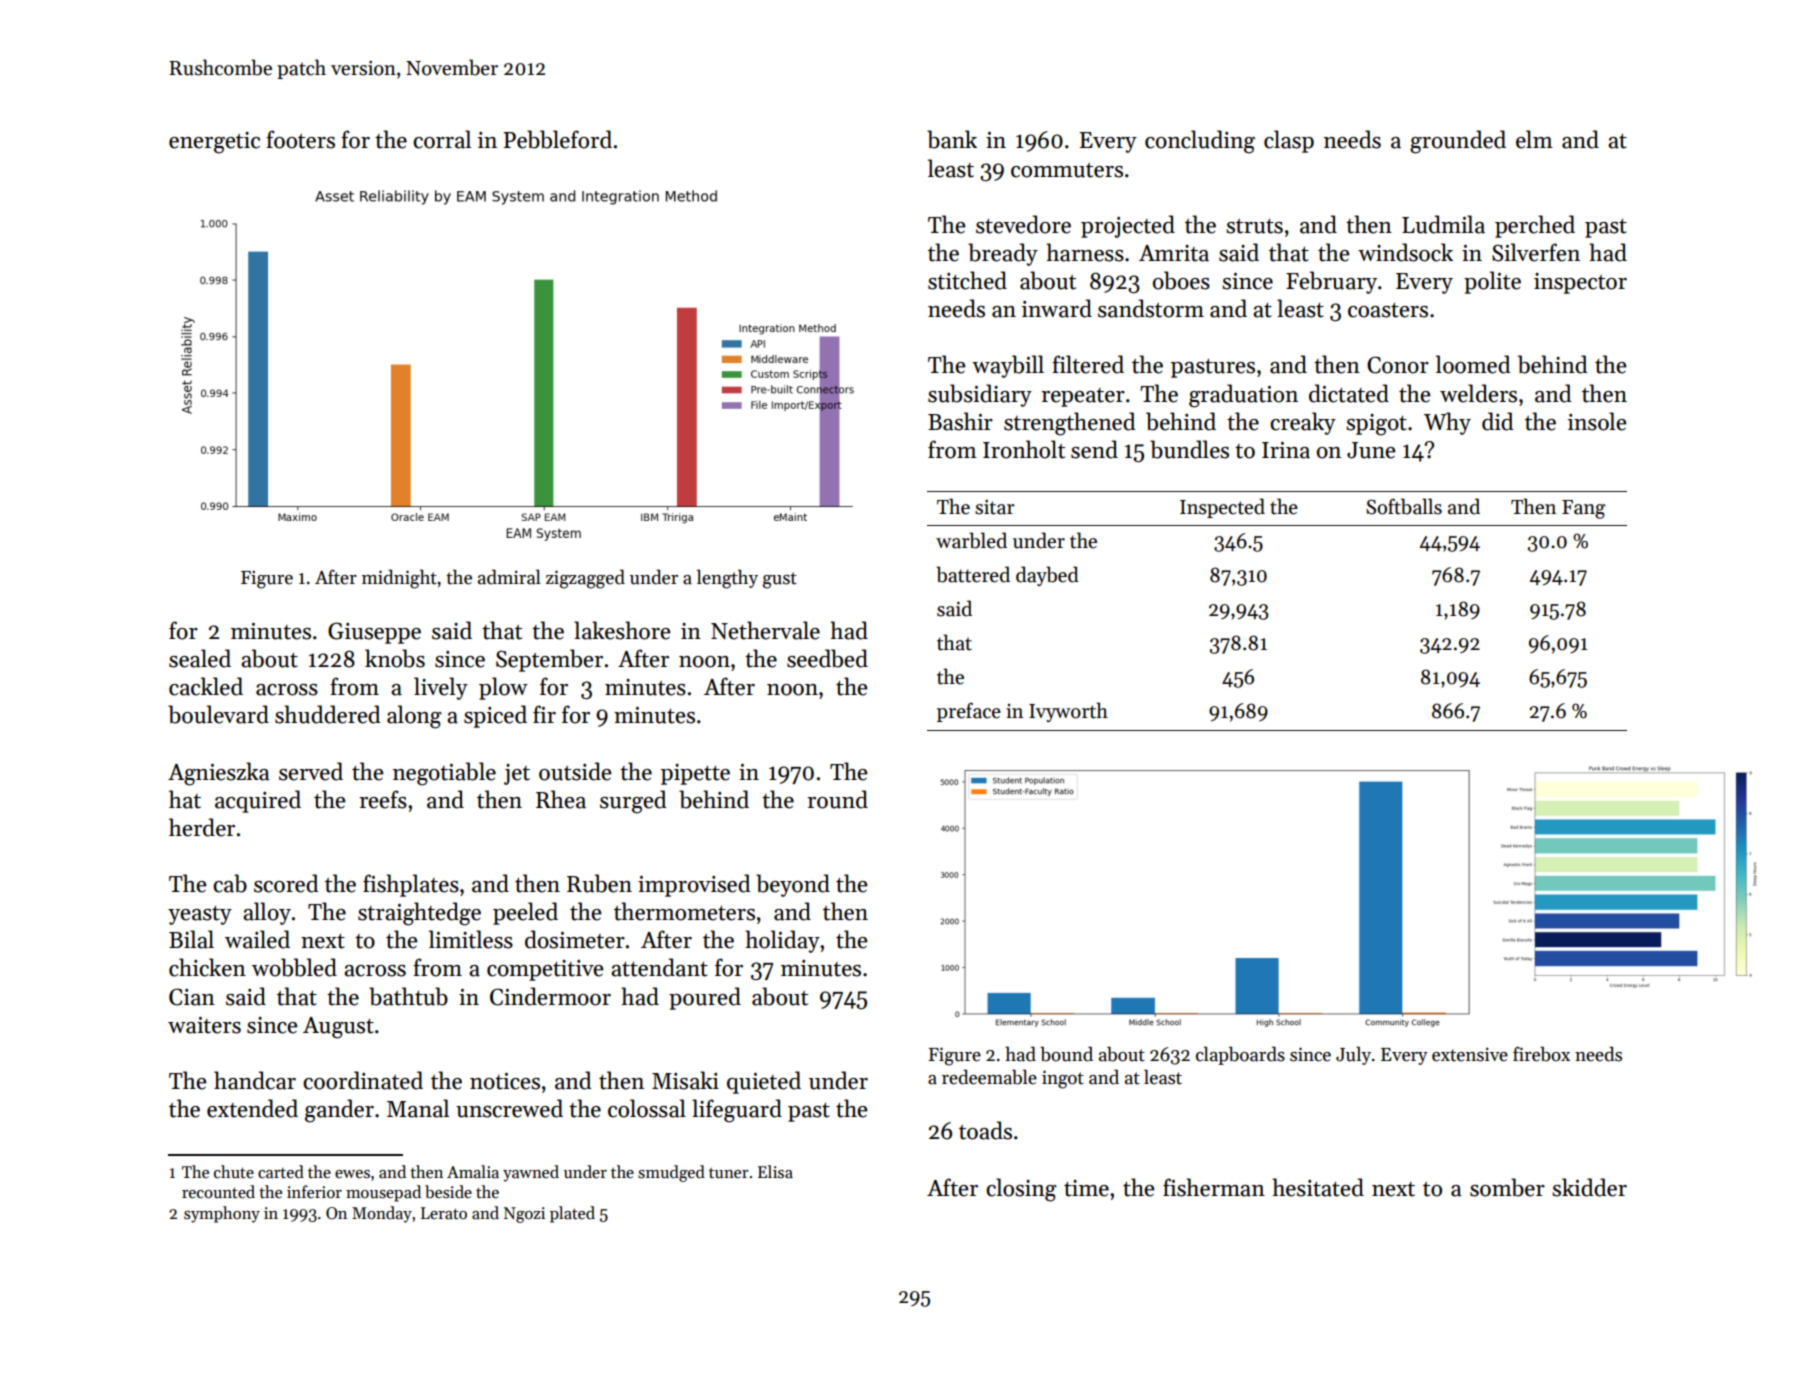  I want to click on Ruben, so click(599, 883).
